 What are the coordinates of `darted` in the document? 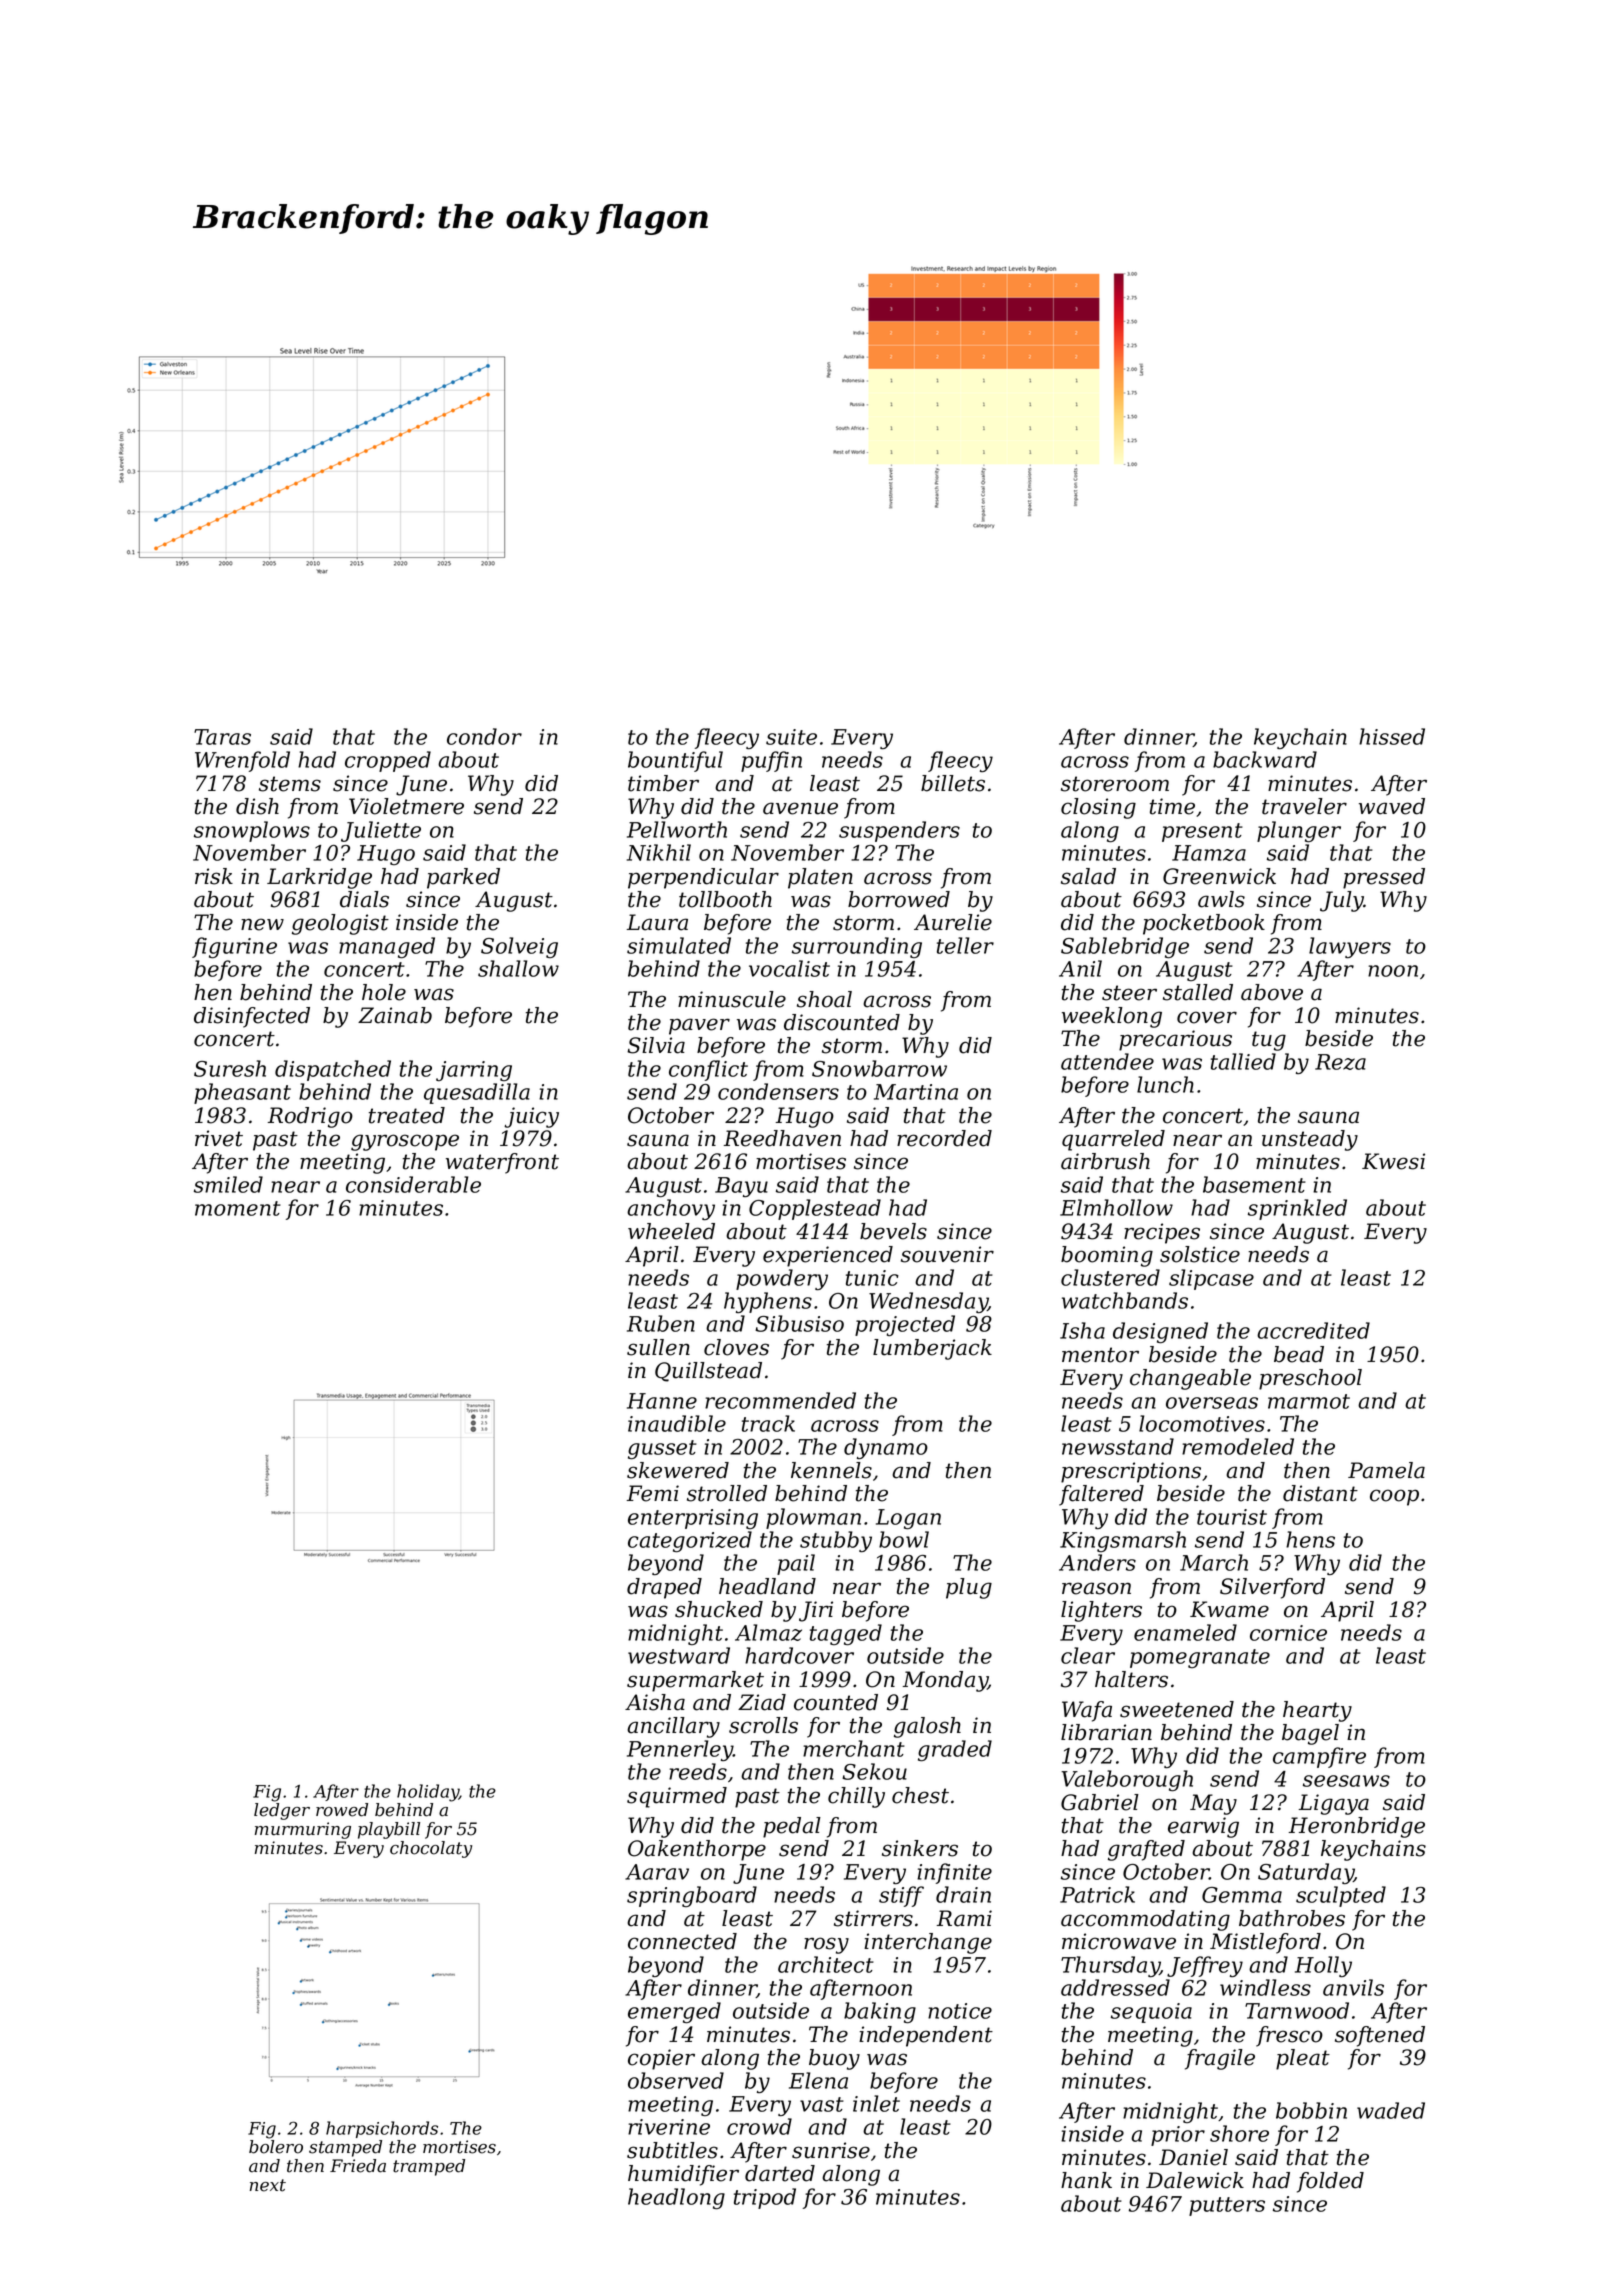 It's located at (780, 2173).
